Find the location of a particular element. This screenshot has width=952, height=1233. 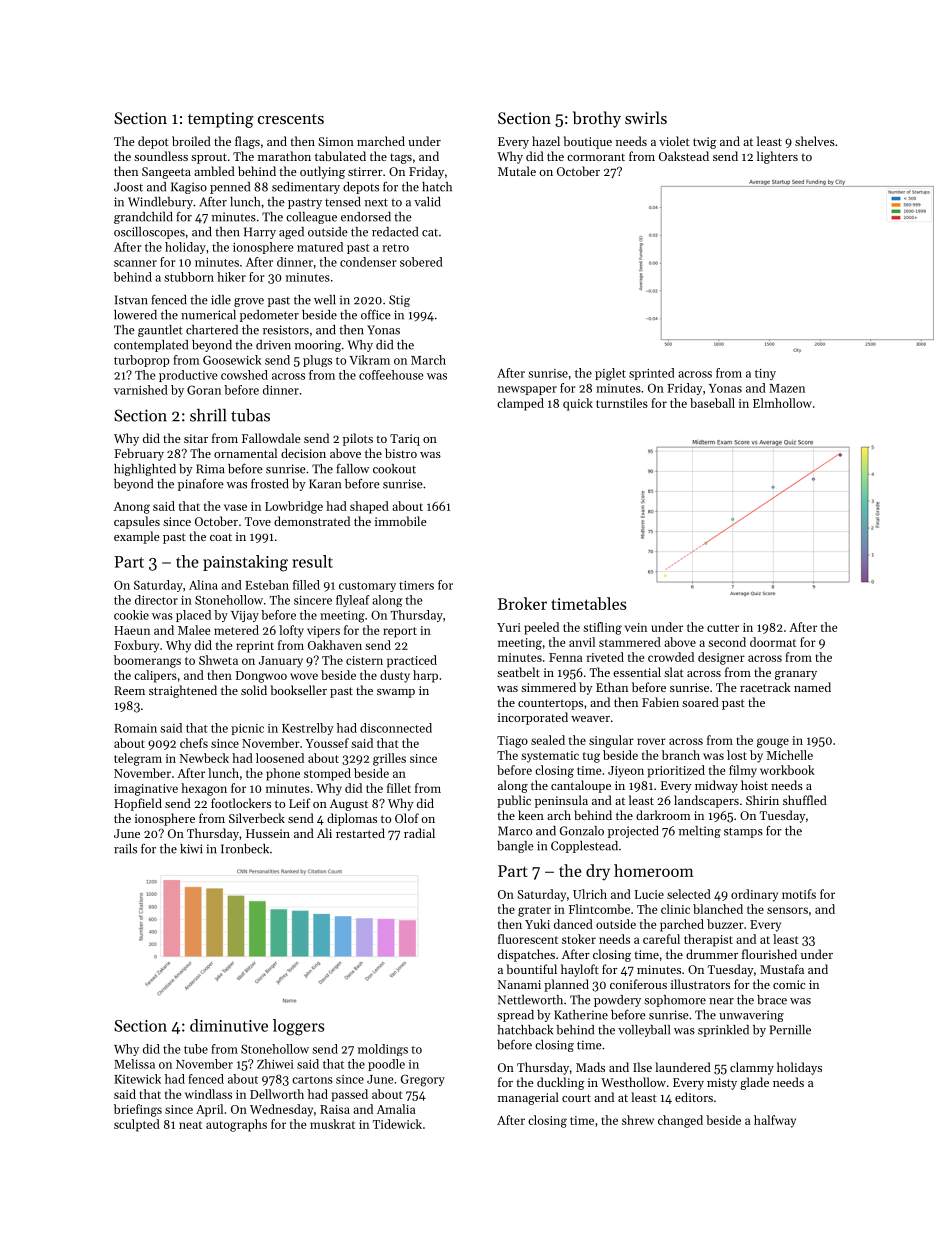

prioritized is located at coordinates (676, 771).
